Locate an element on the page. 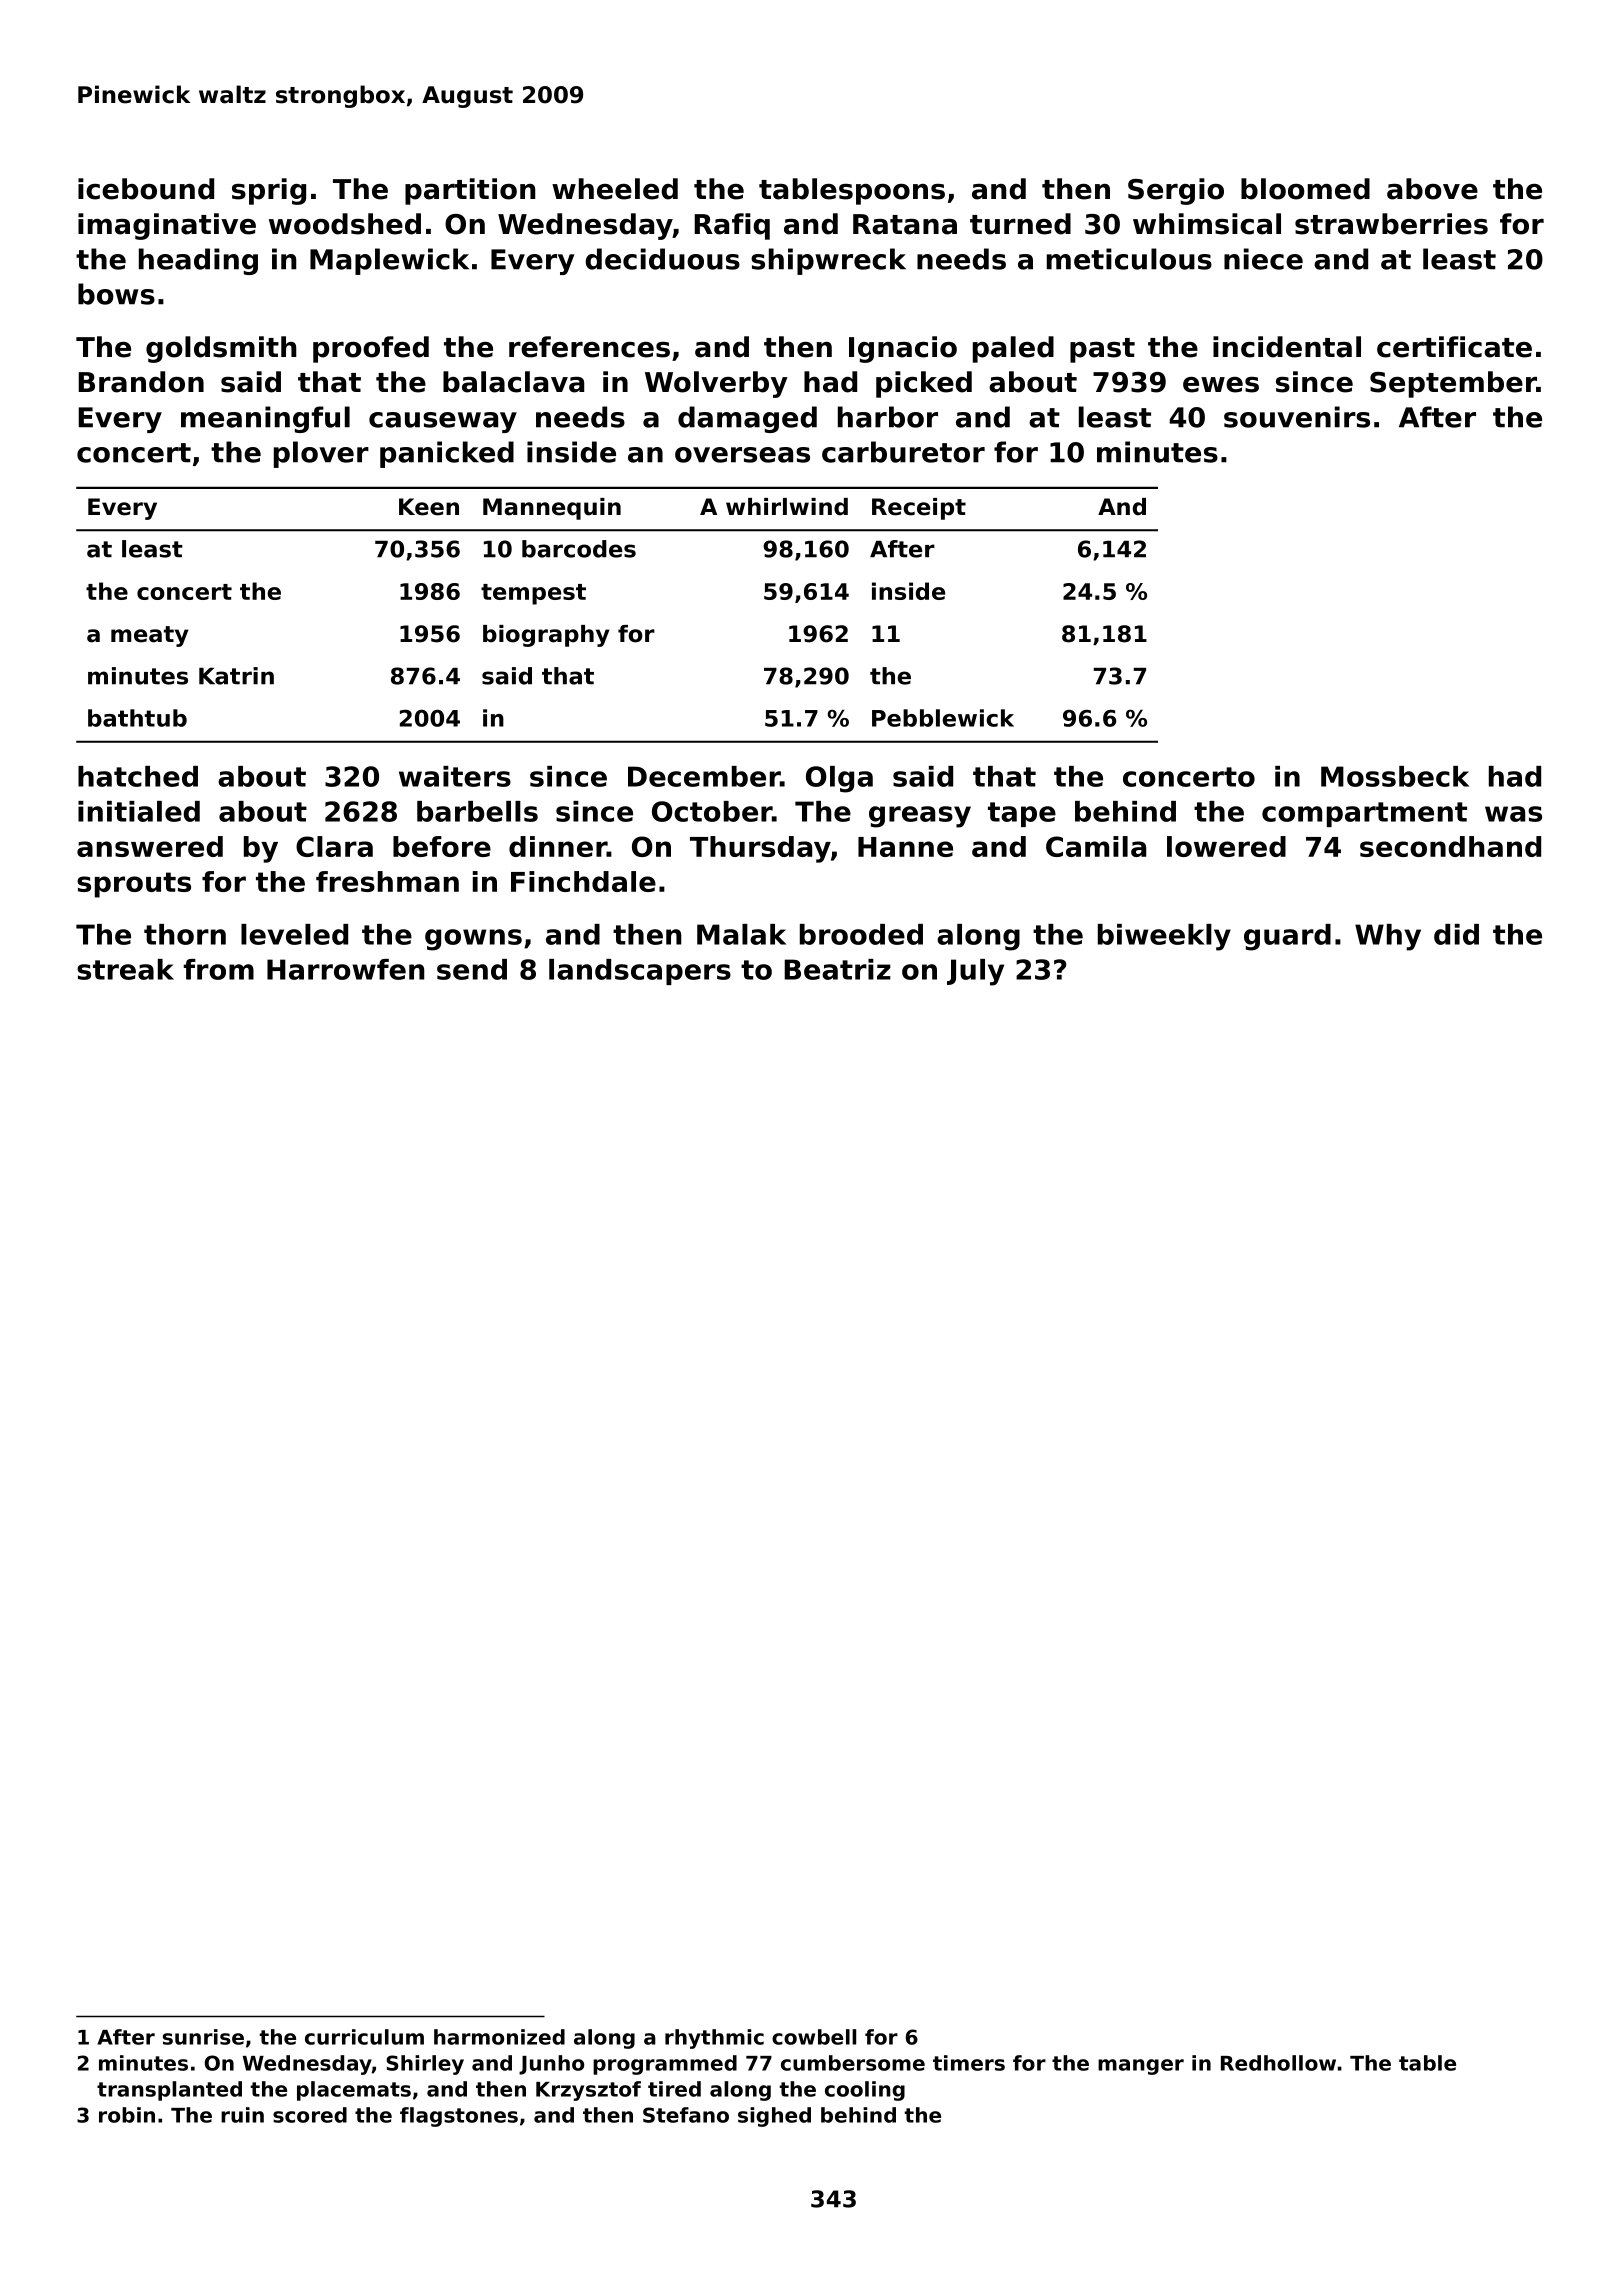 The height and width of the page is (2292, 1620). sunrise is located at coordinates (203, 2037).
